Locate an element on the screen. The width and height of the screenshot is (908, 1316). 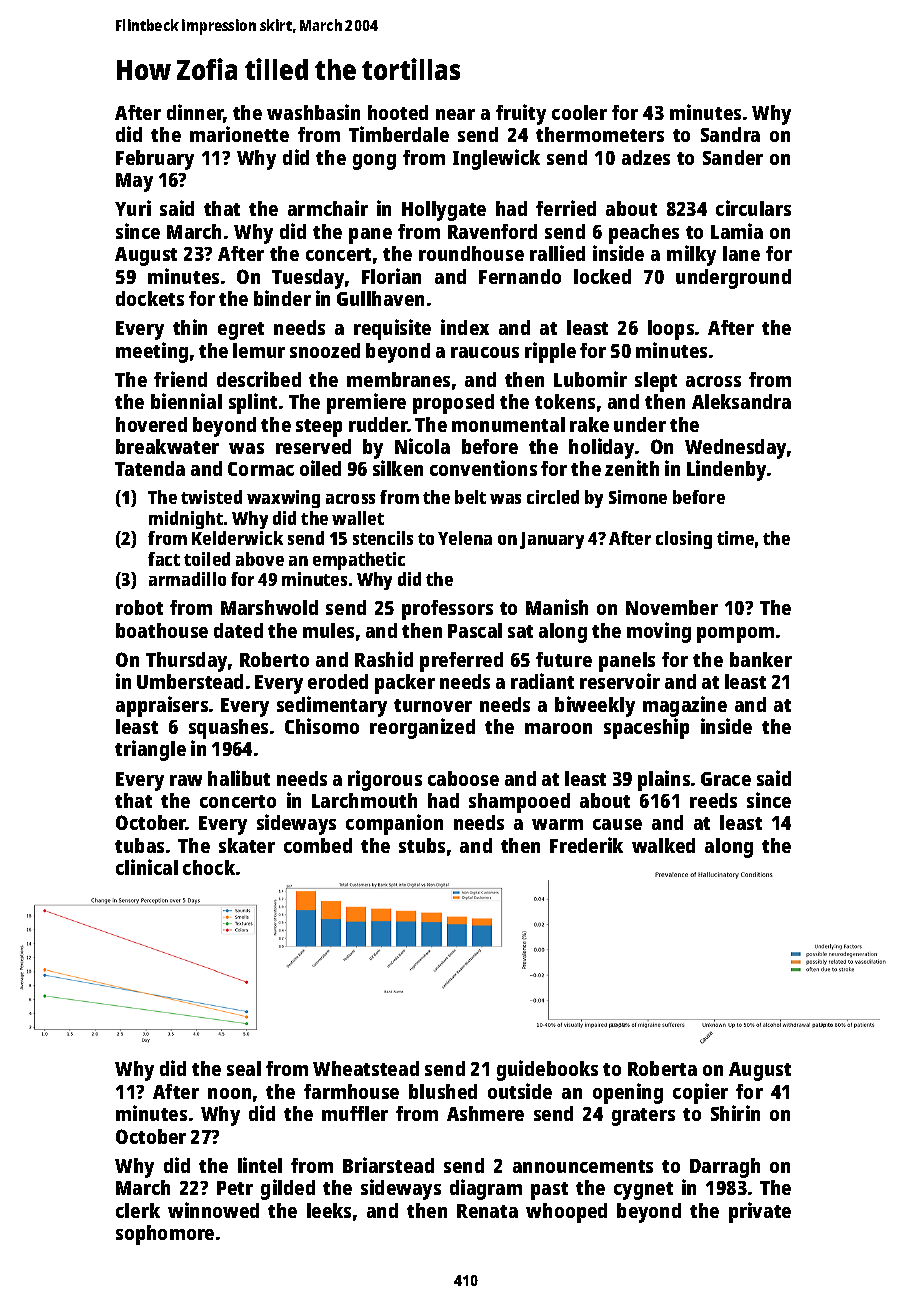
dinner is located at coordinates (195, 113).
